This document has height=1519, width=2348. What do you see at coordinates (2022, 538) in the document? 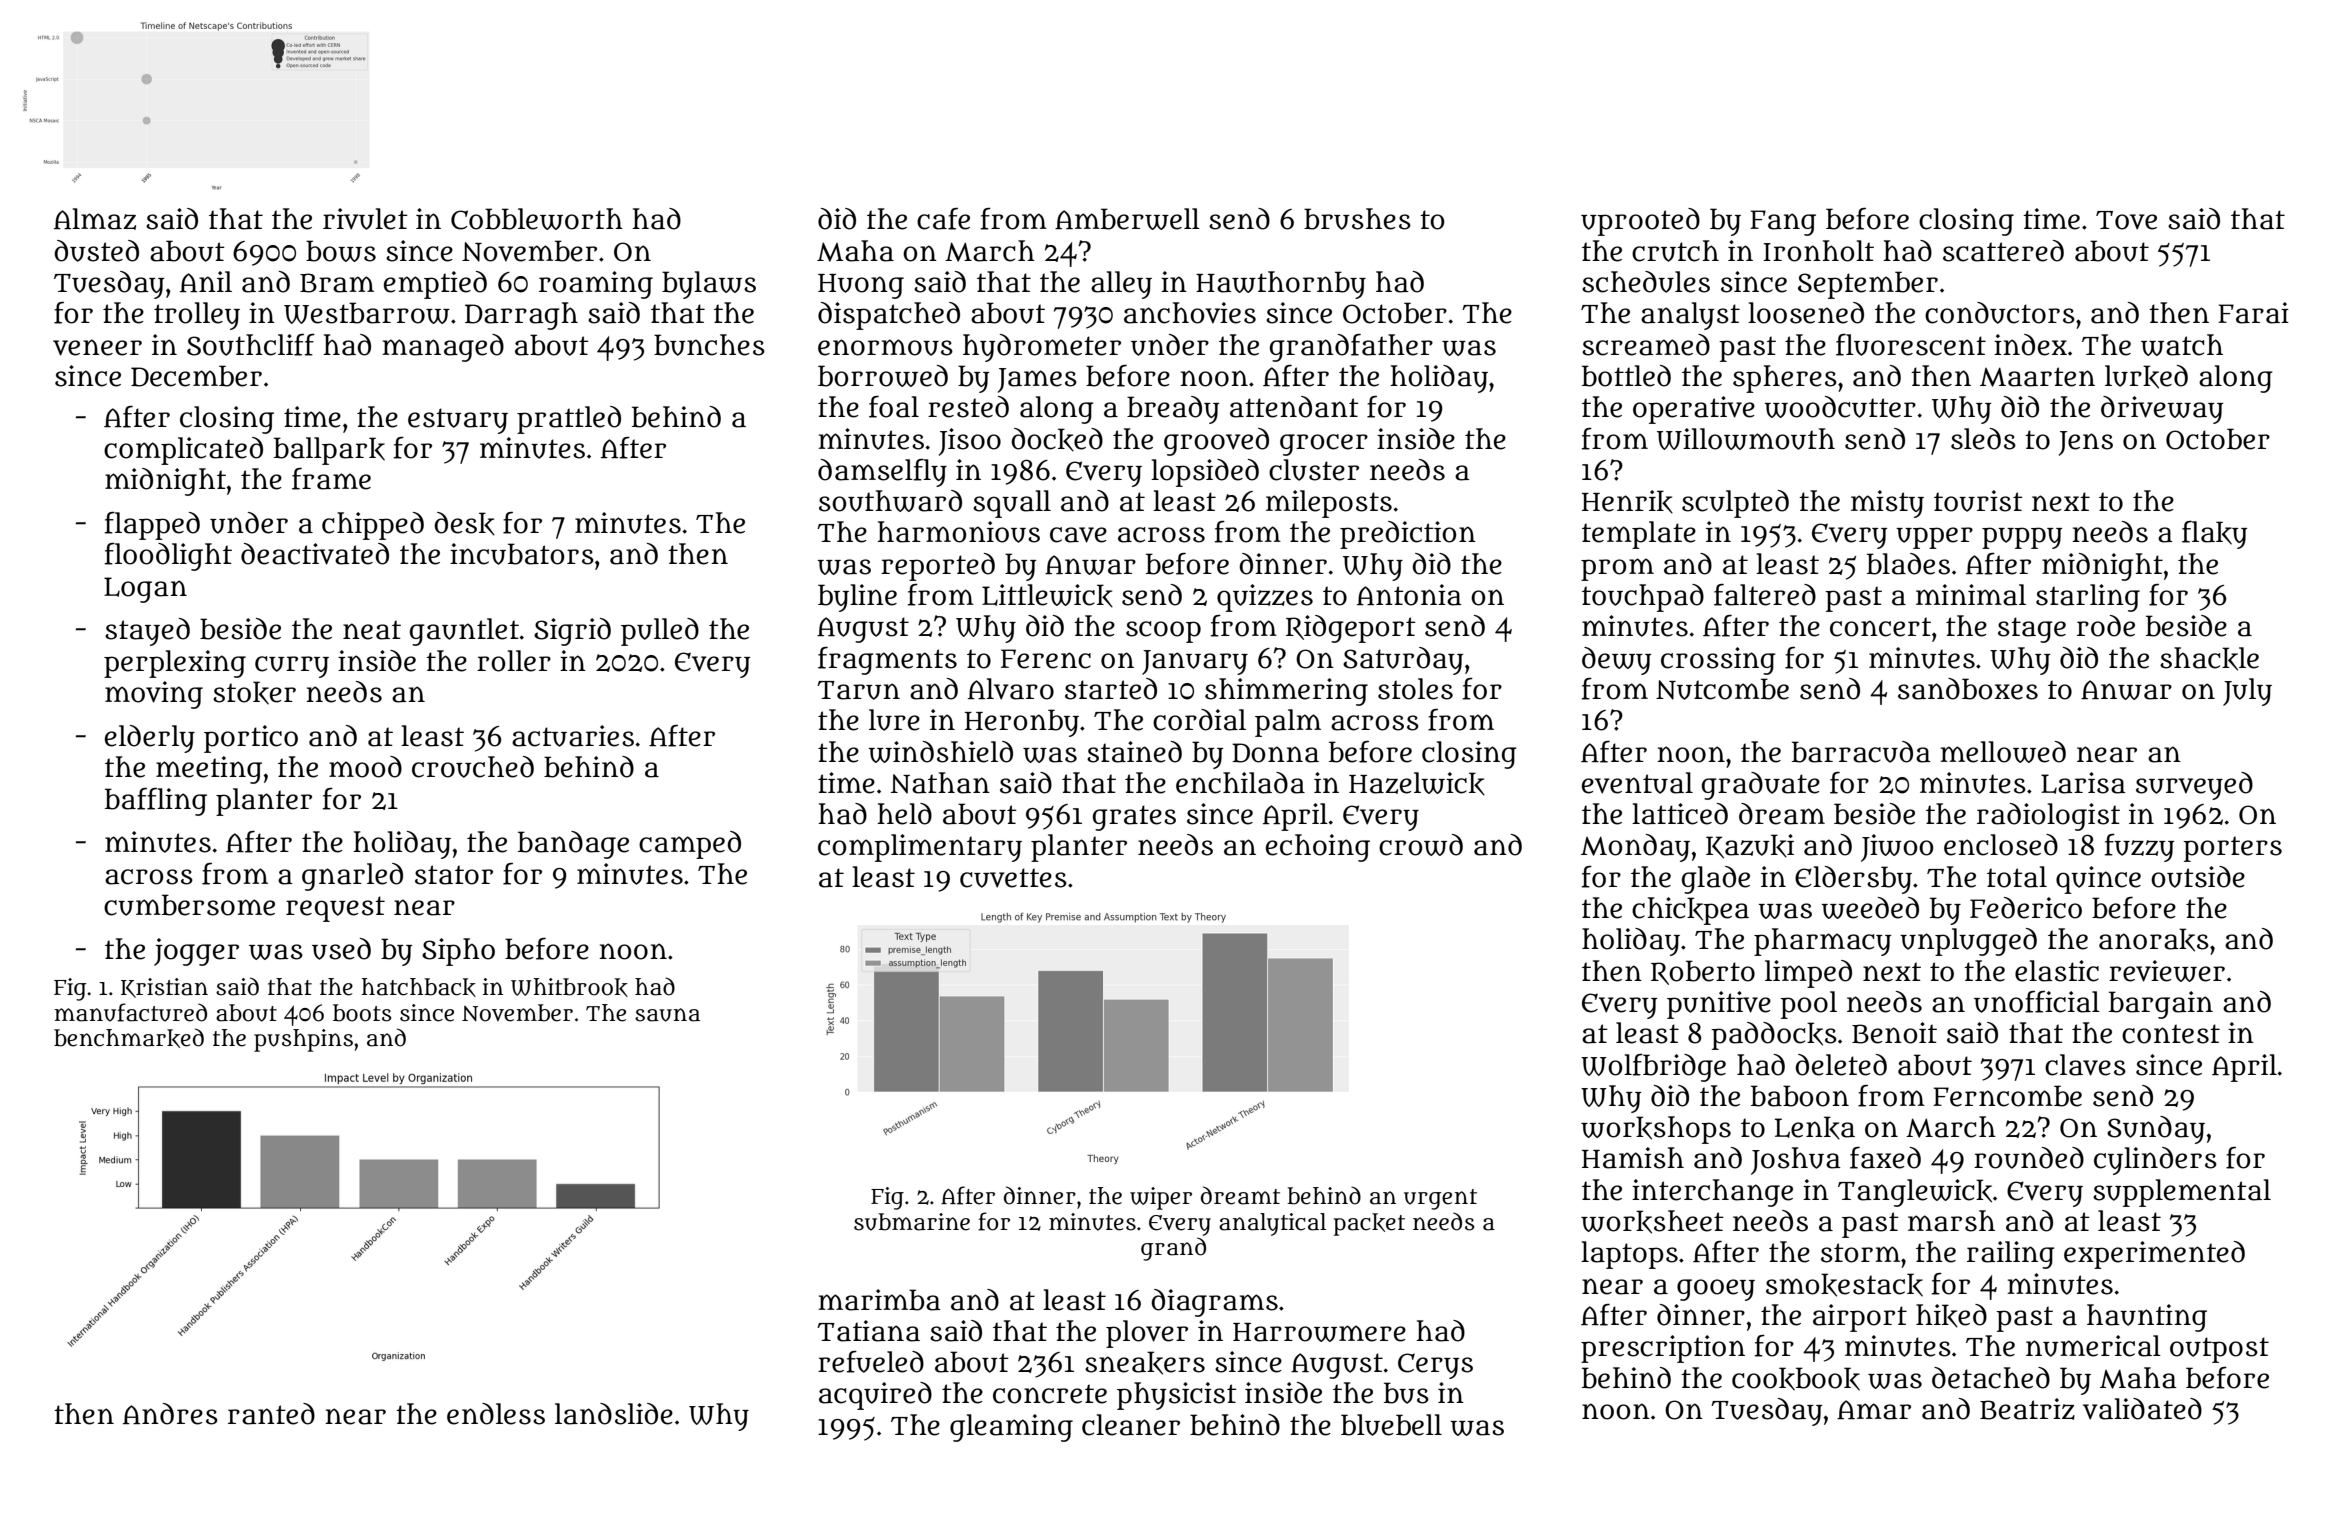
I see `puppy` at bounding box center [2022, 538].
